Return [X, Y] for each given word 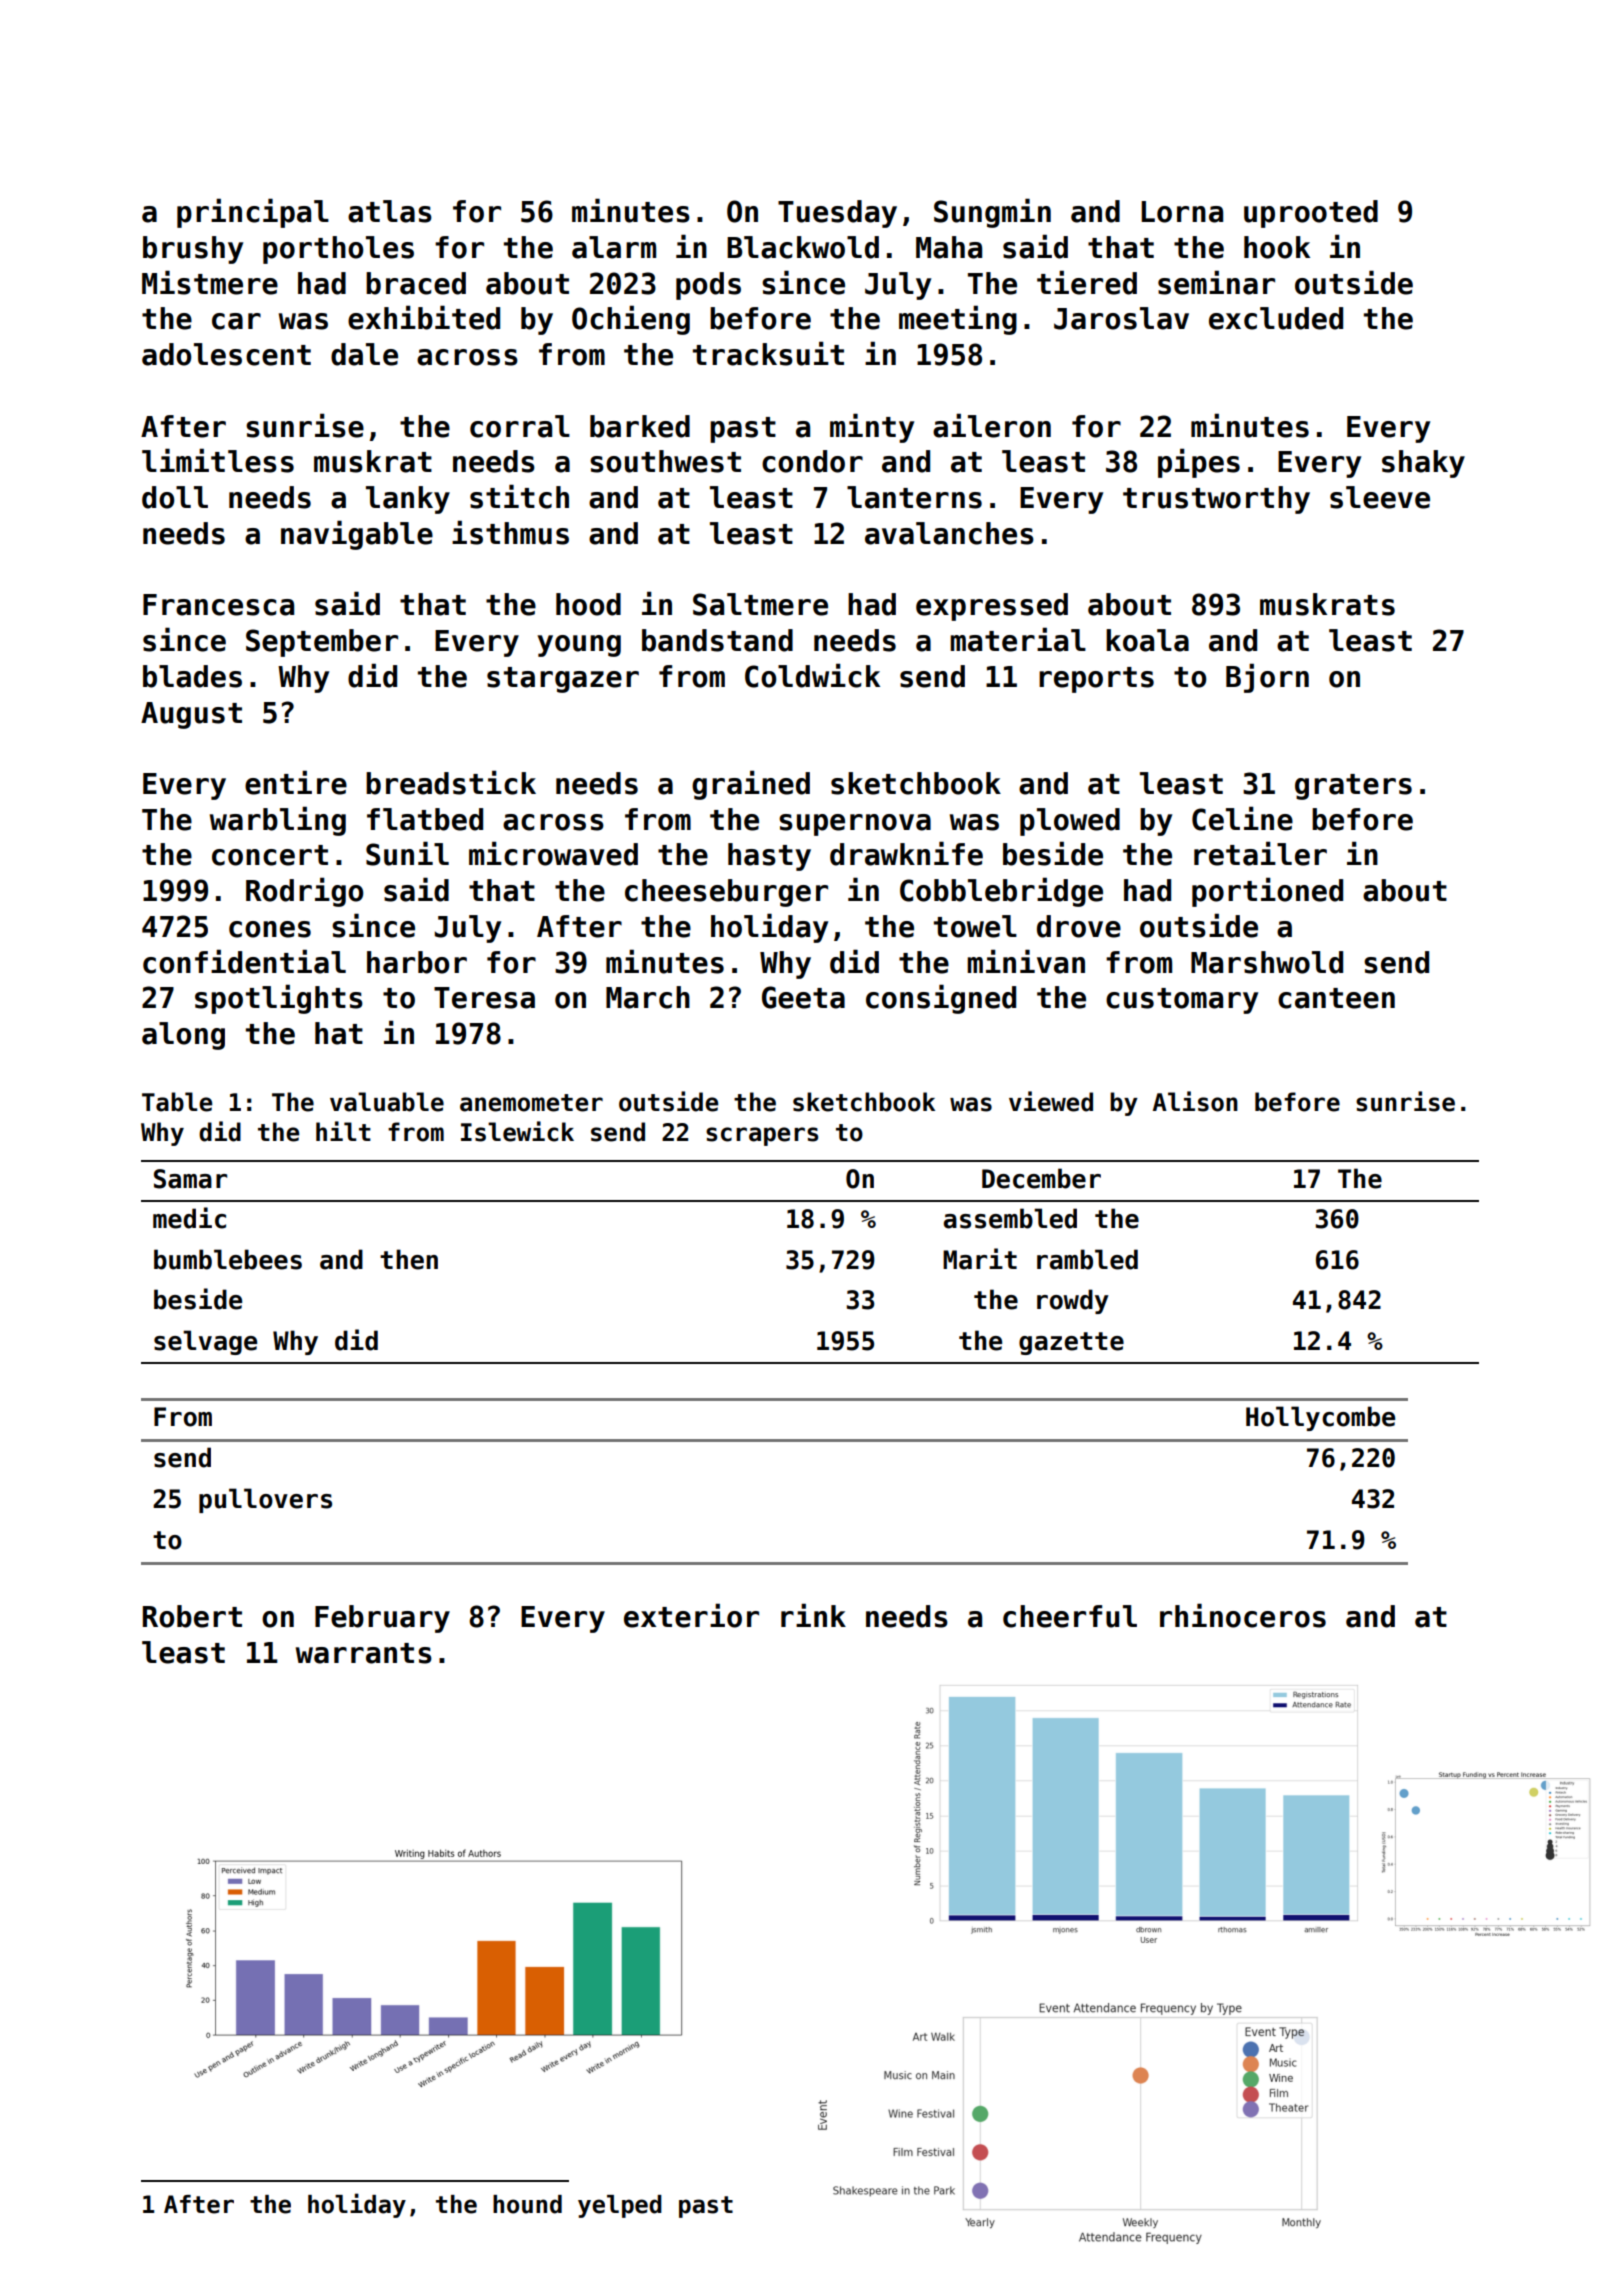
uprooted [1311, 214]
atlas [390, 211]
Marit [980, 1259]
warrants [364, 1653]
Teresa [484, 998]
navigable [357, 535]
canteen [1336, 998]
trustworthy [1216, 500]
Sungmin [992, 213]
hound [527, 2204]
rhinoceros [1243, 1615]
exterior [691, 1615]
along [183, 1036]
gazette [1071, 1343]
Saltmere [760, 604]
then [409, 1259]
